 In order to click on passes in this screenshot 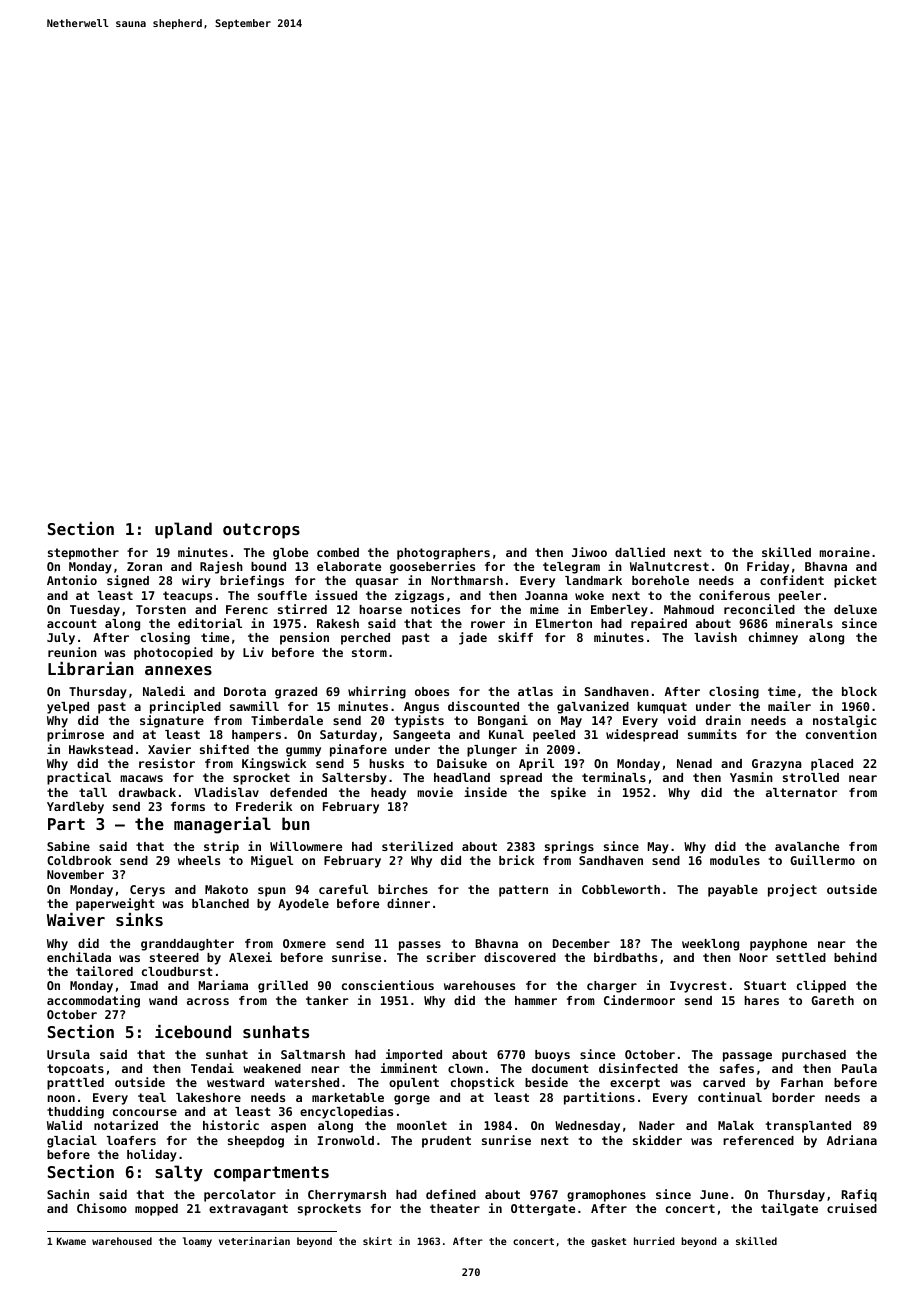, I will do `click(420, 946)`.
